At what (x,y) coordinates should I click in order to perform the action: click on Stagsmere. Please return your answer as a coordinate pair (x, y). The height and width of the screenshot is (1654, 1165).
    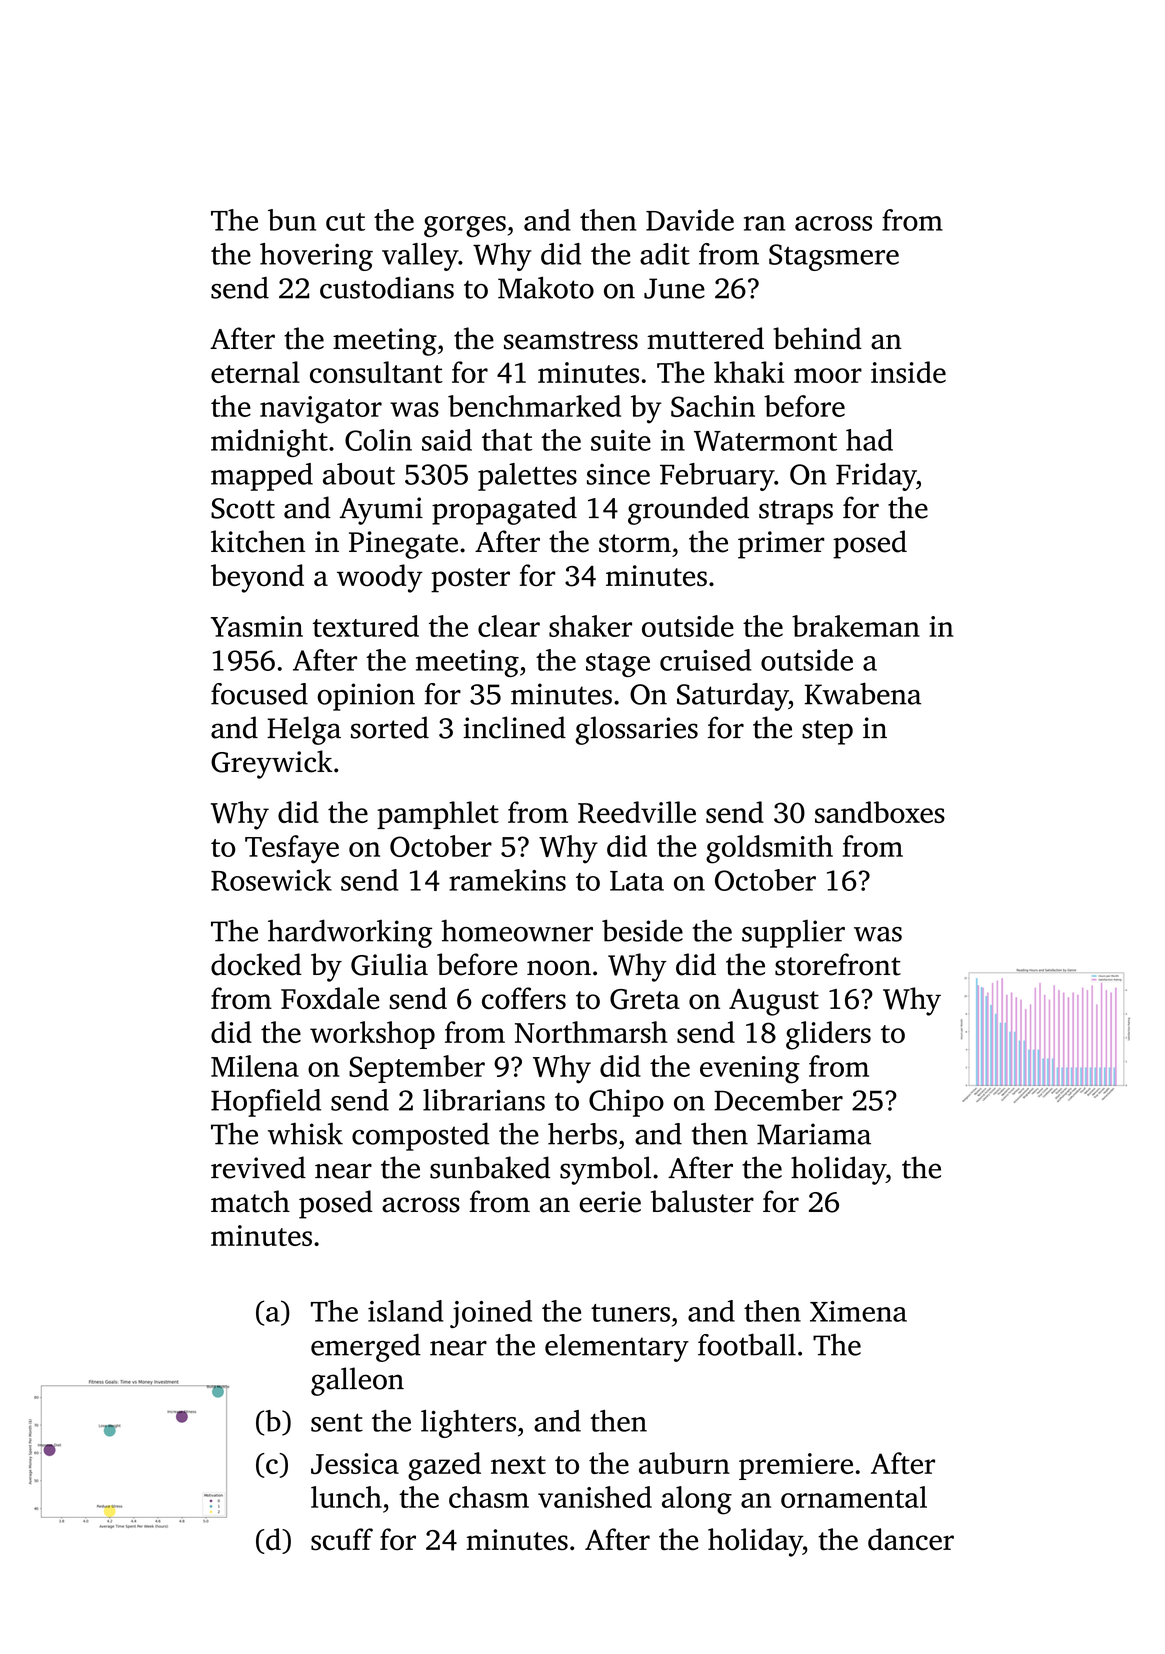
    Looking at the image, I should click on (834, 257).
